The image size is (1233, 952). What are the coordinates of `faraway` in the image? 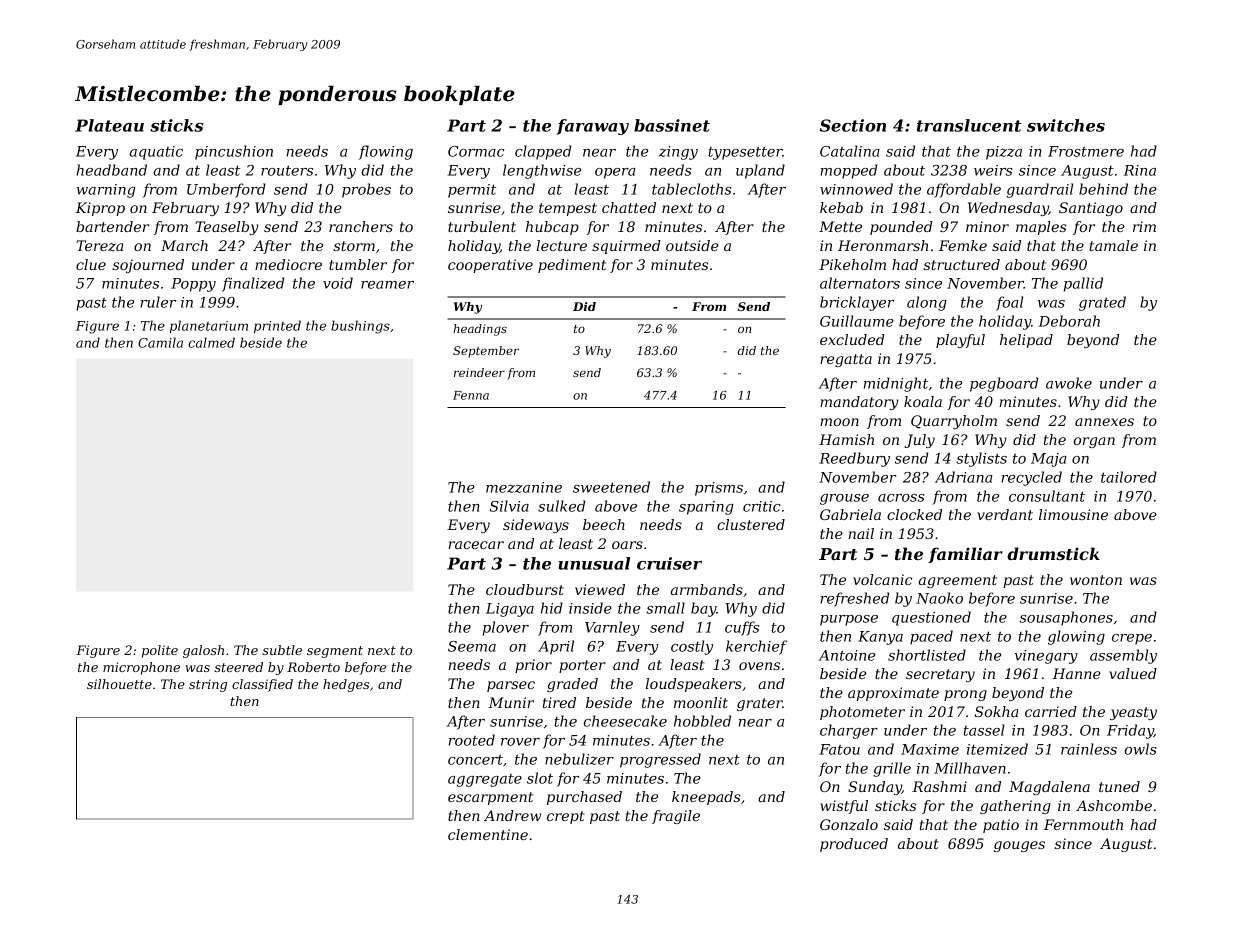 It's located at (593, 127).
